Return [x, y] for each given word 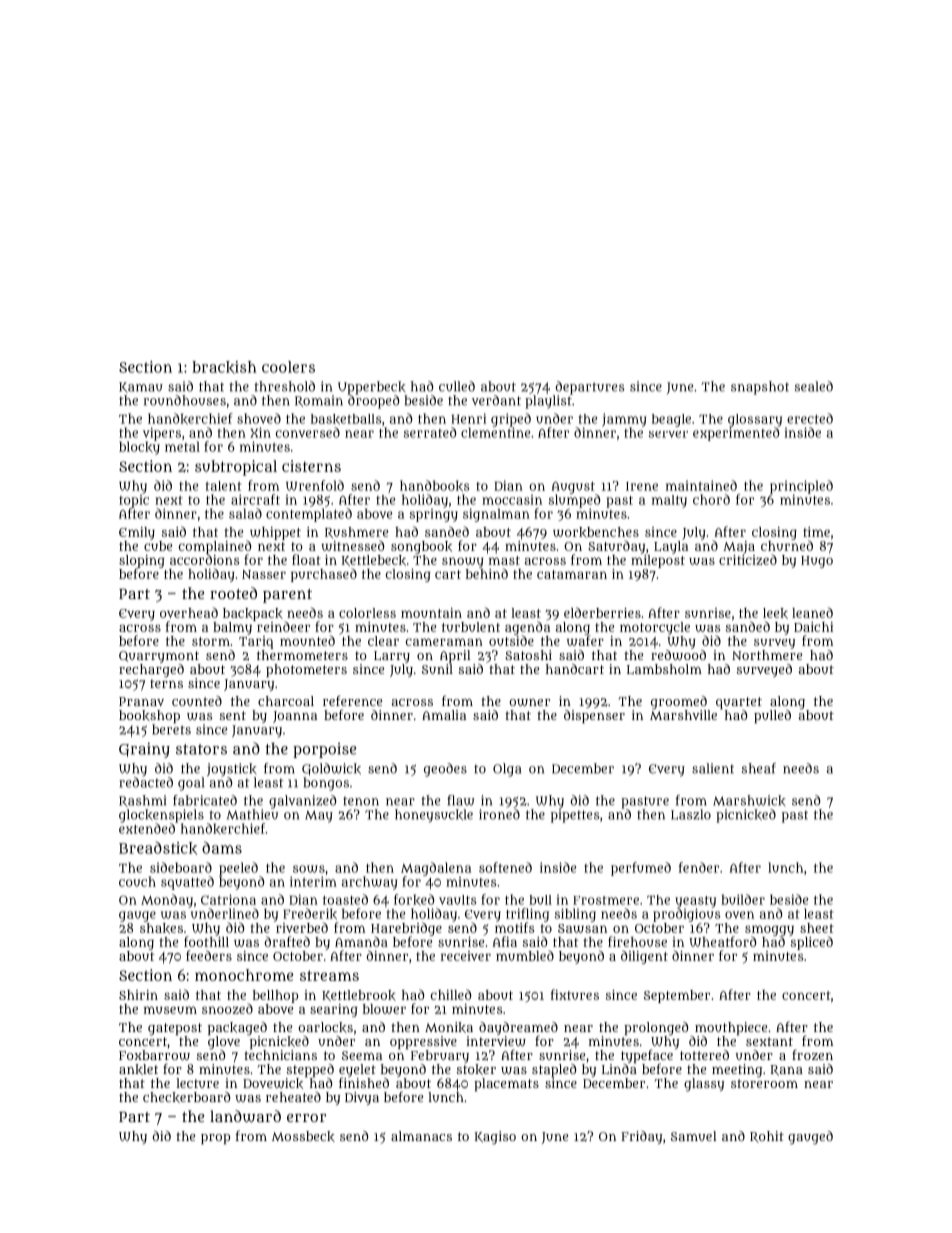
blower [384, 1009]
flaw [461, 800]
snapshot [760, 388]
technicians [280, 1055]
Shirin [138, 995]
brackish [224, 367]
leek [775, 613]
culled [457, 386]
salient [713, 768]
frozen [812, 1054]
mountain [431, 613]
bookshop [149, 716]
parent [287, 596]
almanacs [421, 1136]
